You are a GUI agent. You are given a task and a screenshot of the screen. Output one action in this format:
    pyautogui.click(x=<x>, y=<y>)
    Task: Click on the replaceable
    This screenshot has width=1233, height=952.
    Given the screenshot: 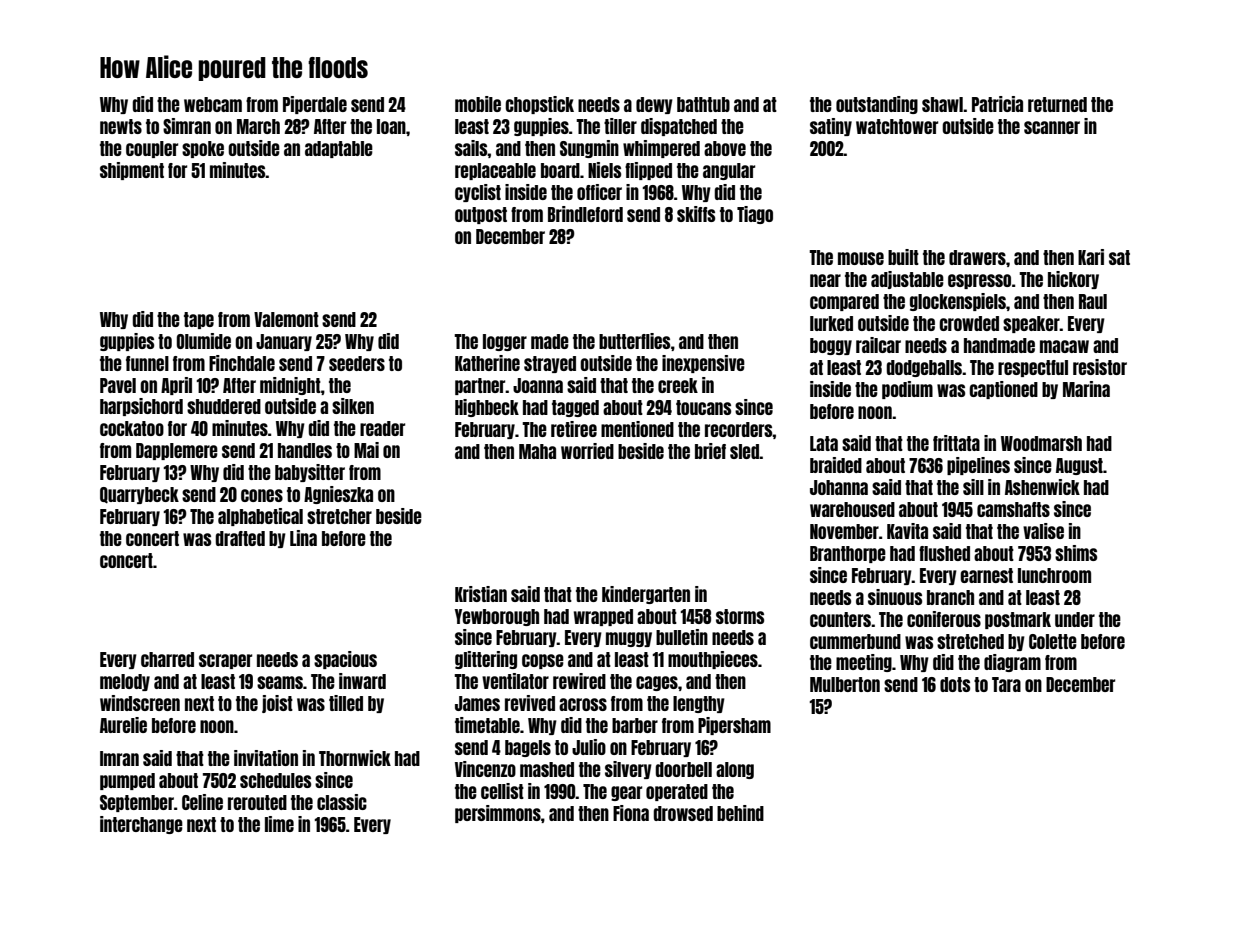 What is the action you would take?
    pyautogui.click(x=495, y=171)
